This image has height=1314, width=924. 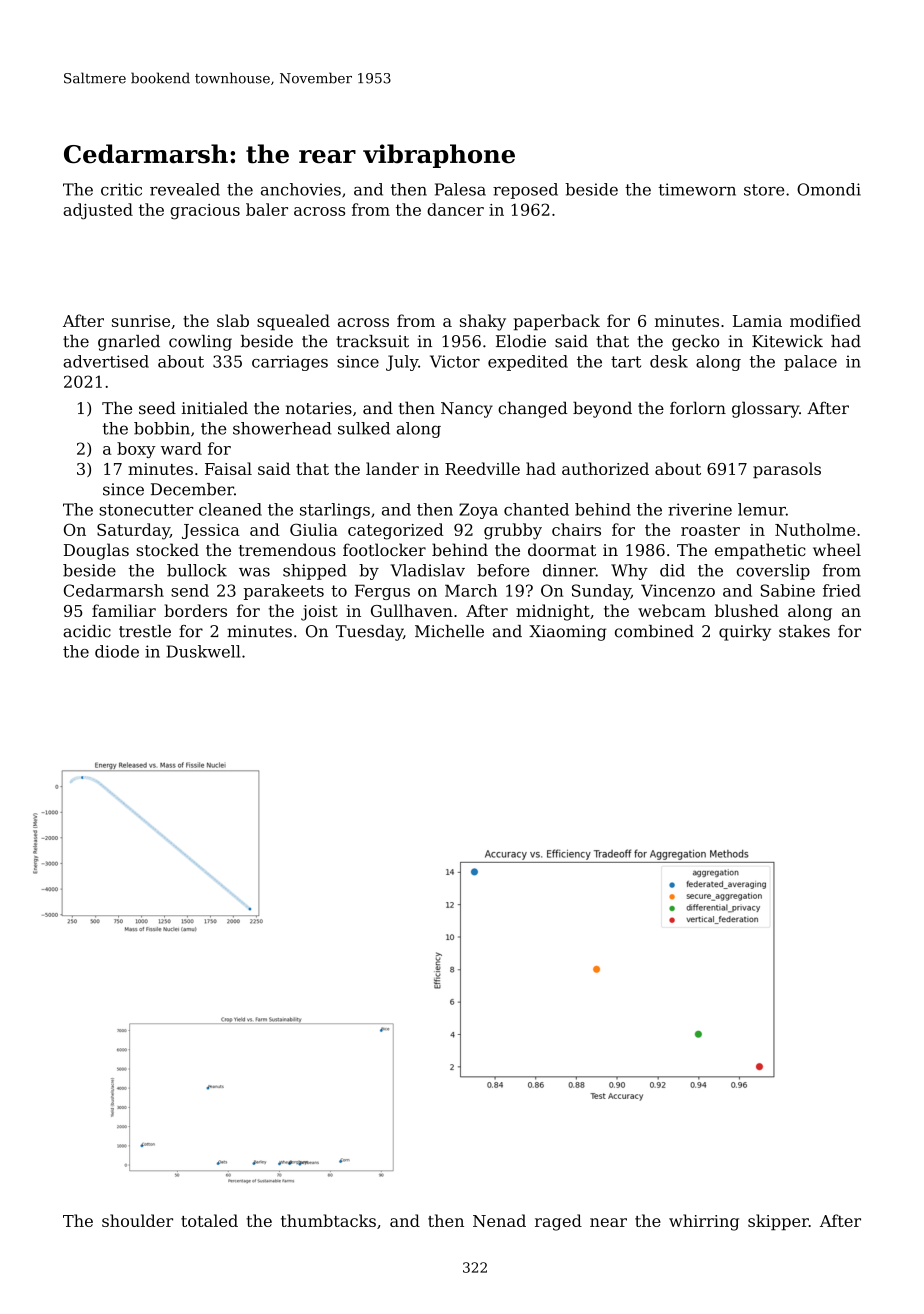 What do you see at coordinates (372, 341) in the image?
I see `tracksuit` at bounding box center [372, 341].
